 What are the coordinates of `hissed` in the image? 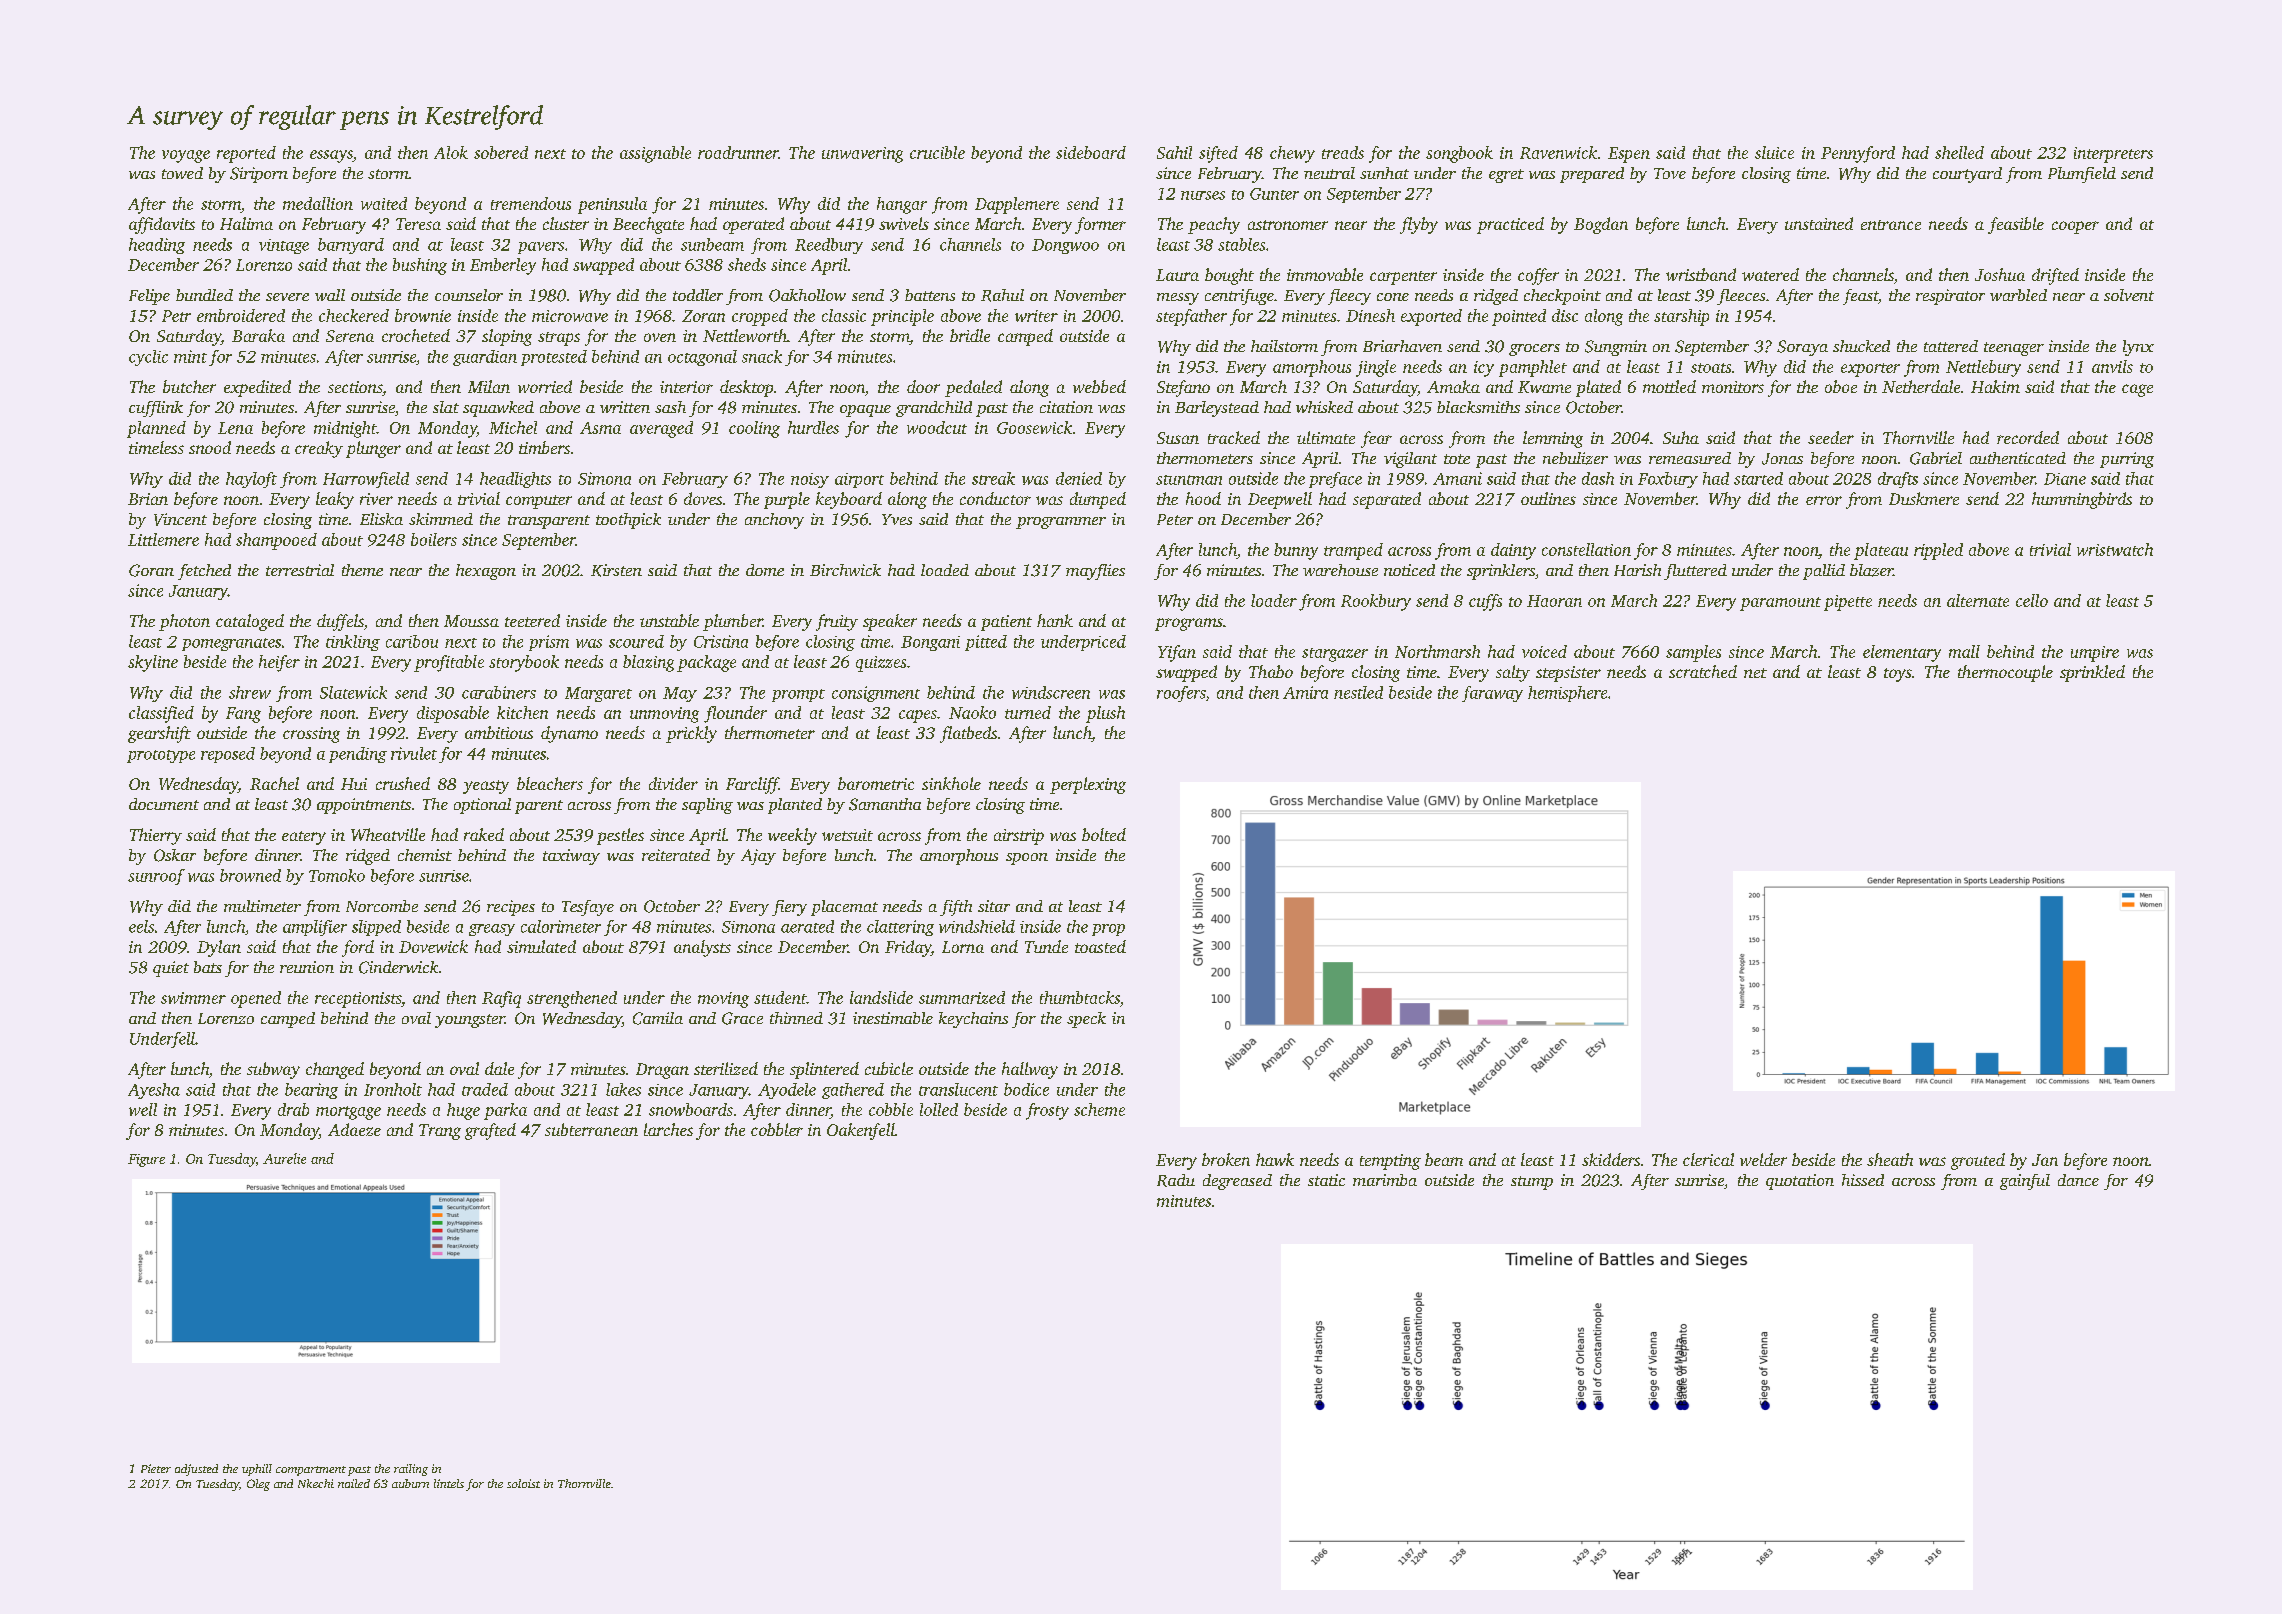 It's located at (1863, 1180).
